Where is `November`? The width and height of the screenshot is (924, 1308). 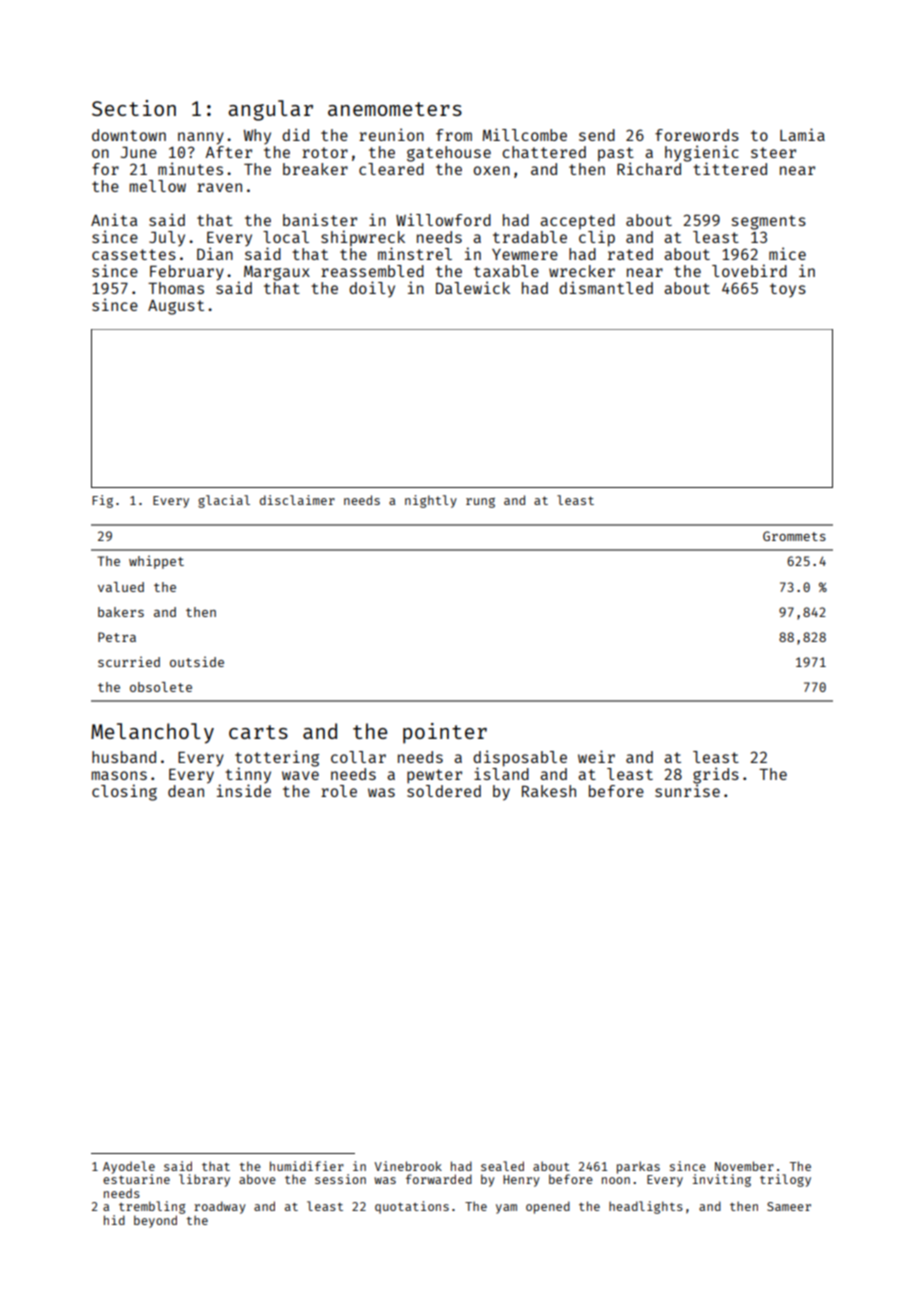
November is located at coordinates (744, 1166).
